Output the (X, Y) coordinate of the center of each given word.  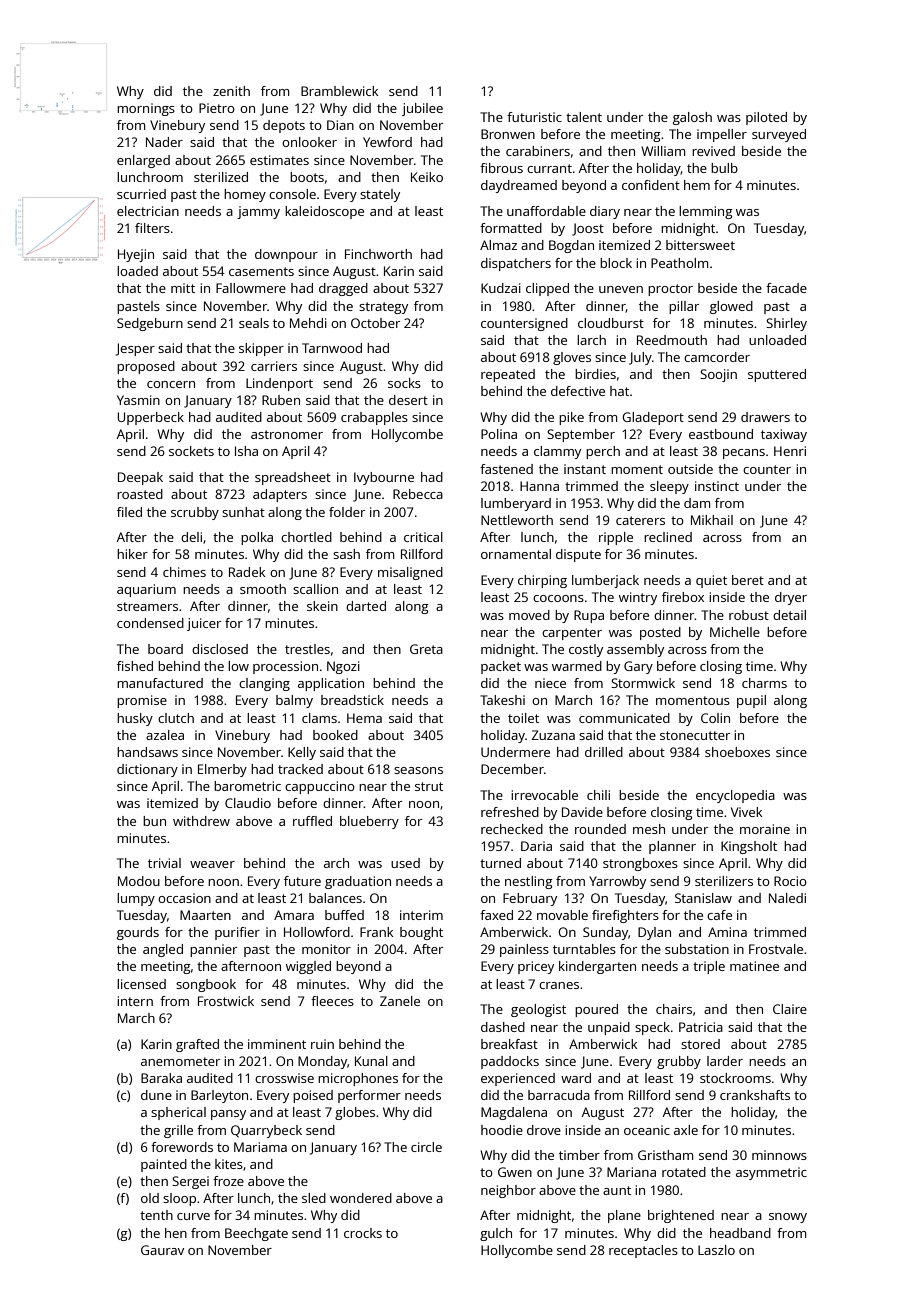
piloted (766, 118)
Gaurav (162, 1250)
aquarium (146, 590)
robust (749, 615)
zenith (231, 91)
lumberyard (516, 504)
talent (584, 117)
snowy (788, 1218)
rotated (684, 1172)
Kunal (371, 1061)
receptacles (643, 1251)
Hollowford (317, 932)
